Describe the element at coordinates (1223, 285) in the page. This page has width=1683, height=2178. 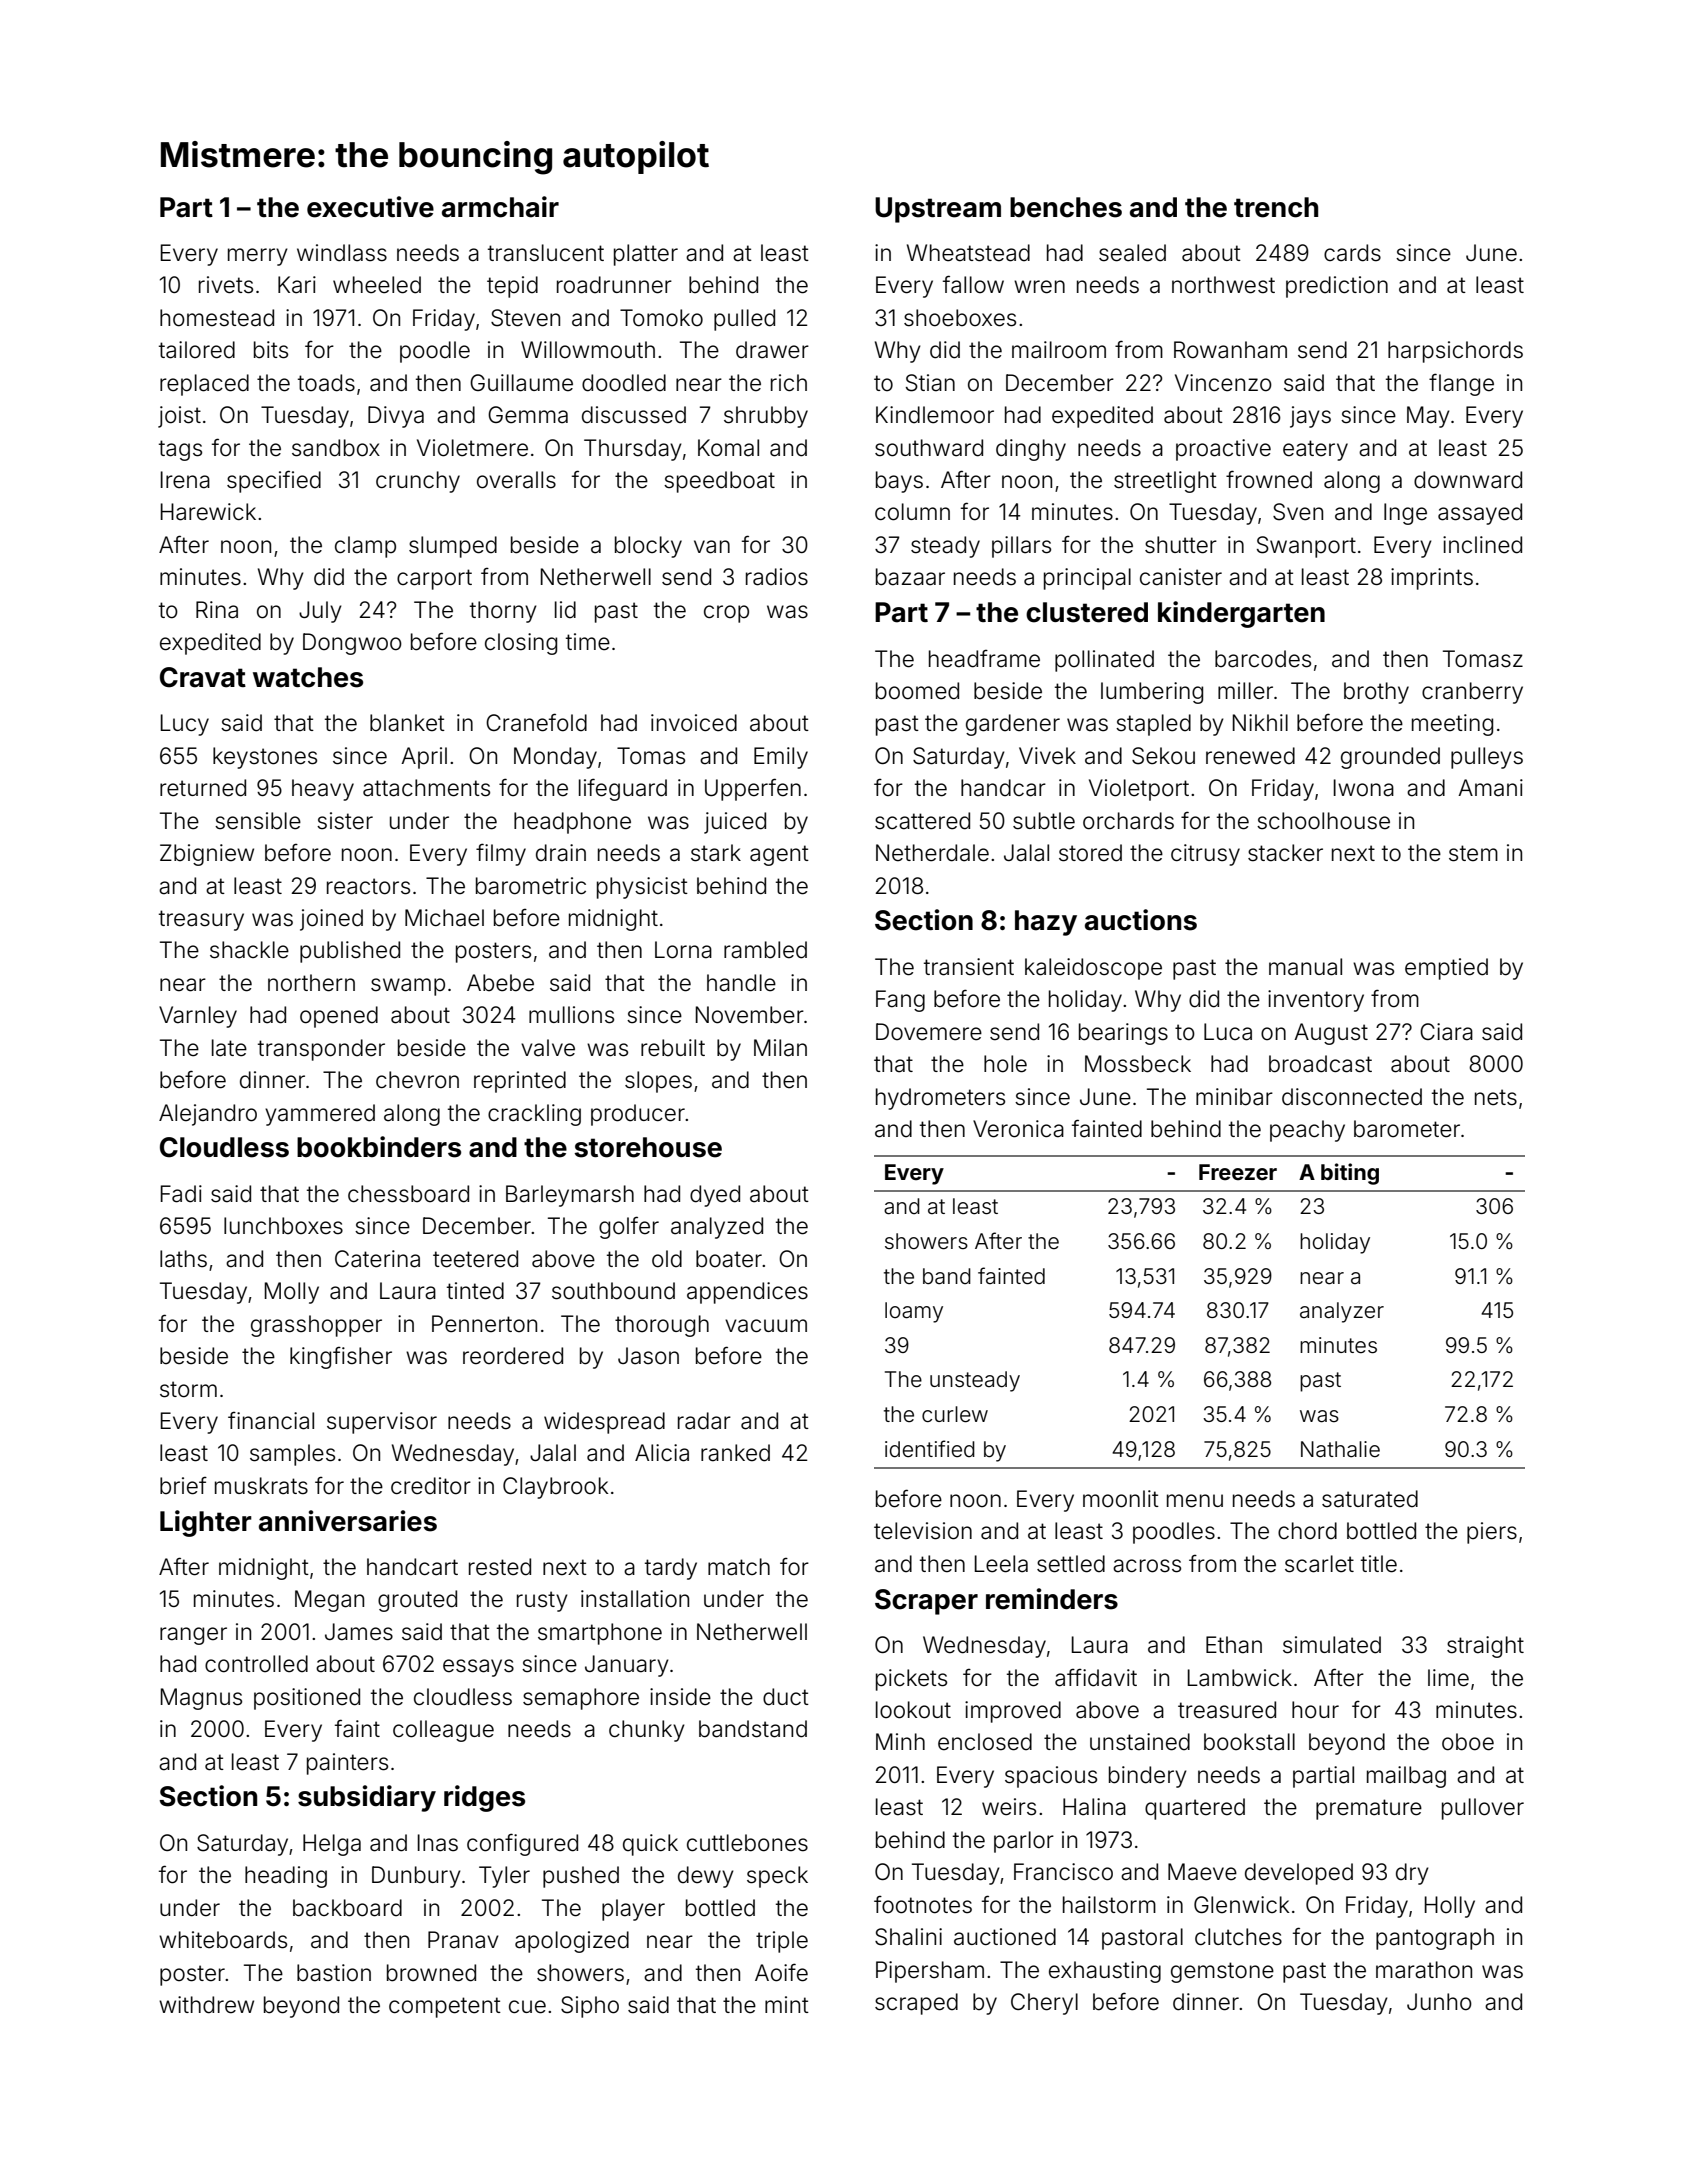
I see `northwest` at that location.
